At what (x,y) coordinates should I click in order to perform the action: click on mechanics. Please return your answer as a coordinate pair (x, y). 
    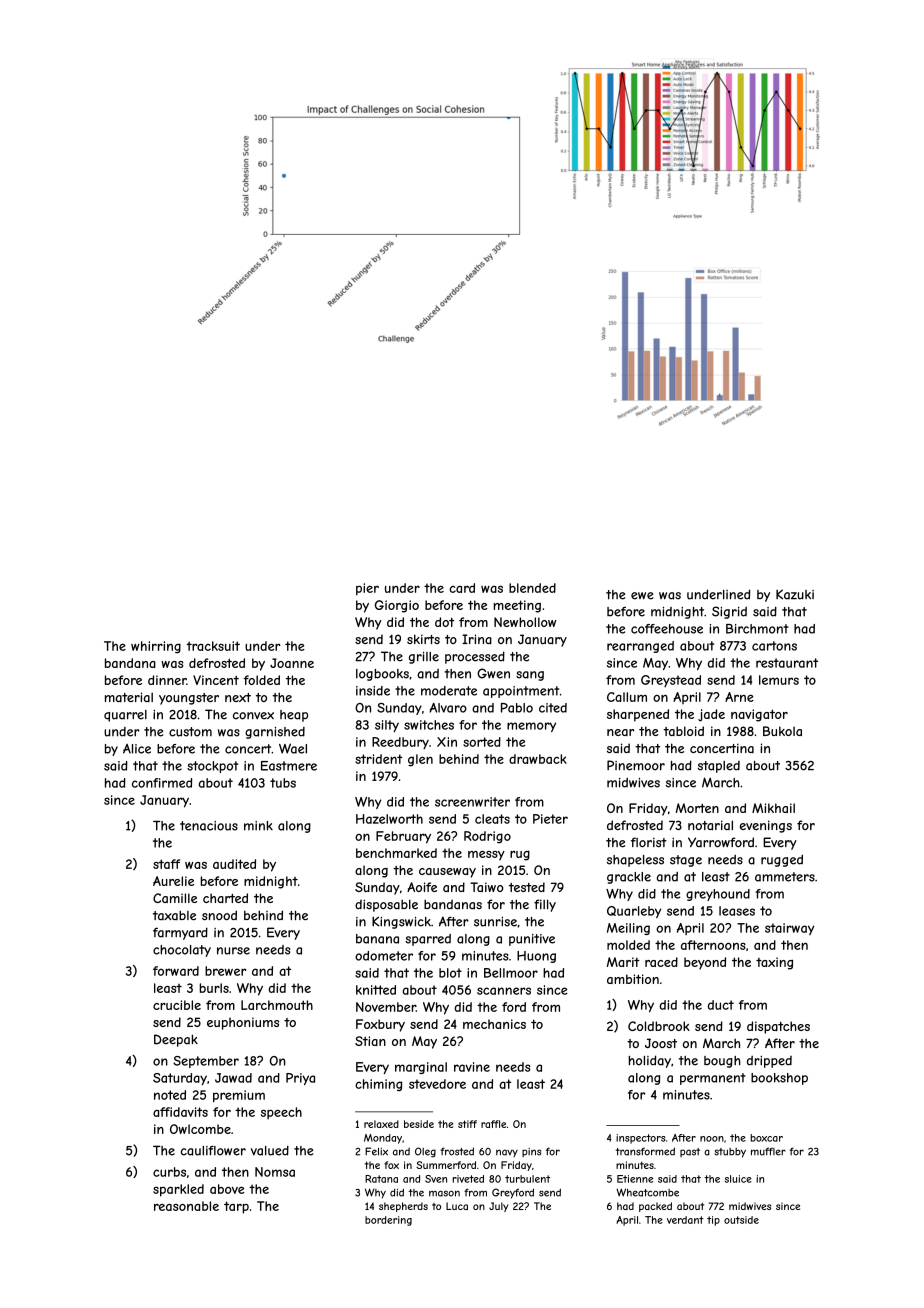
    Looking at the image, I should click on (494, 1024).
